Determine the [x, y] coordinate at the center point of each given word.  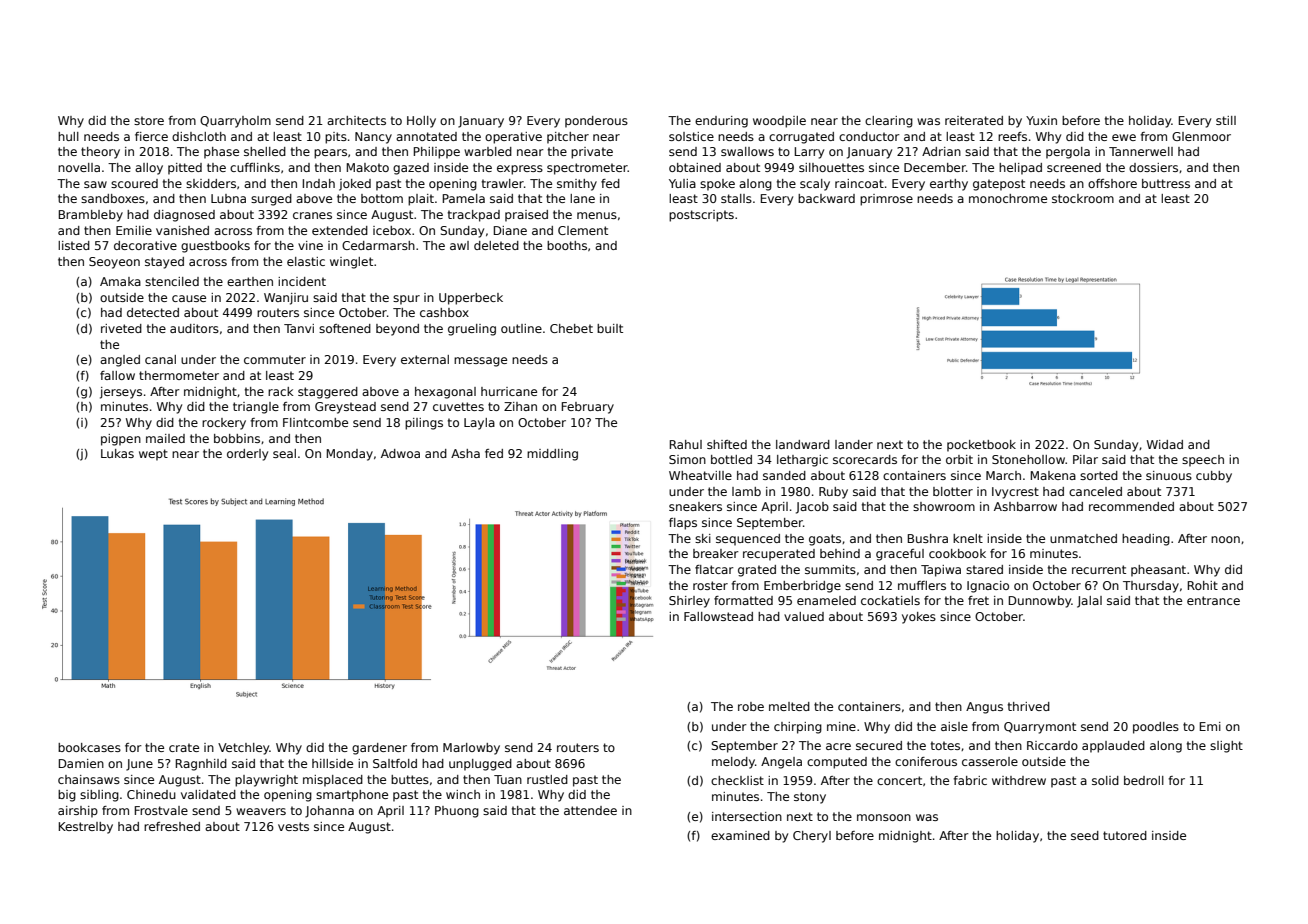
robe [751, 706]
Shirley [689, 602]
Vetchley [243, 749]
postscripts [701, 216]
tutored [1125, 835]
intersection [747, 816]
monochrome [1008, 198]
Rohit [1203, 585]
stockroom [1083, 198]
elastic [306, 261]
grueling [472, 330]
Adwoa [400, 453]
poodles [1156, 728]
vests [293, 826]
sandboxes [113, 198]
